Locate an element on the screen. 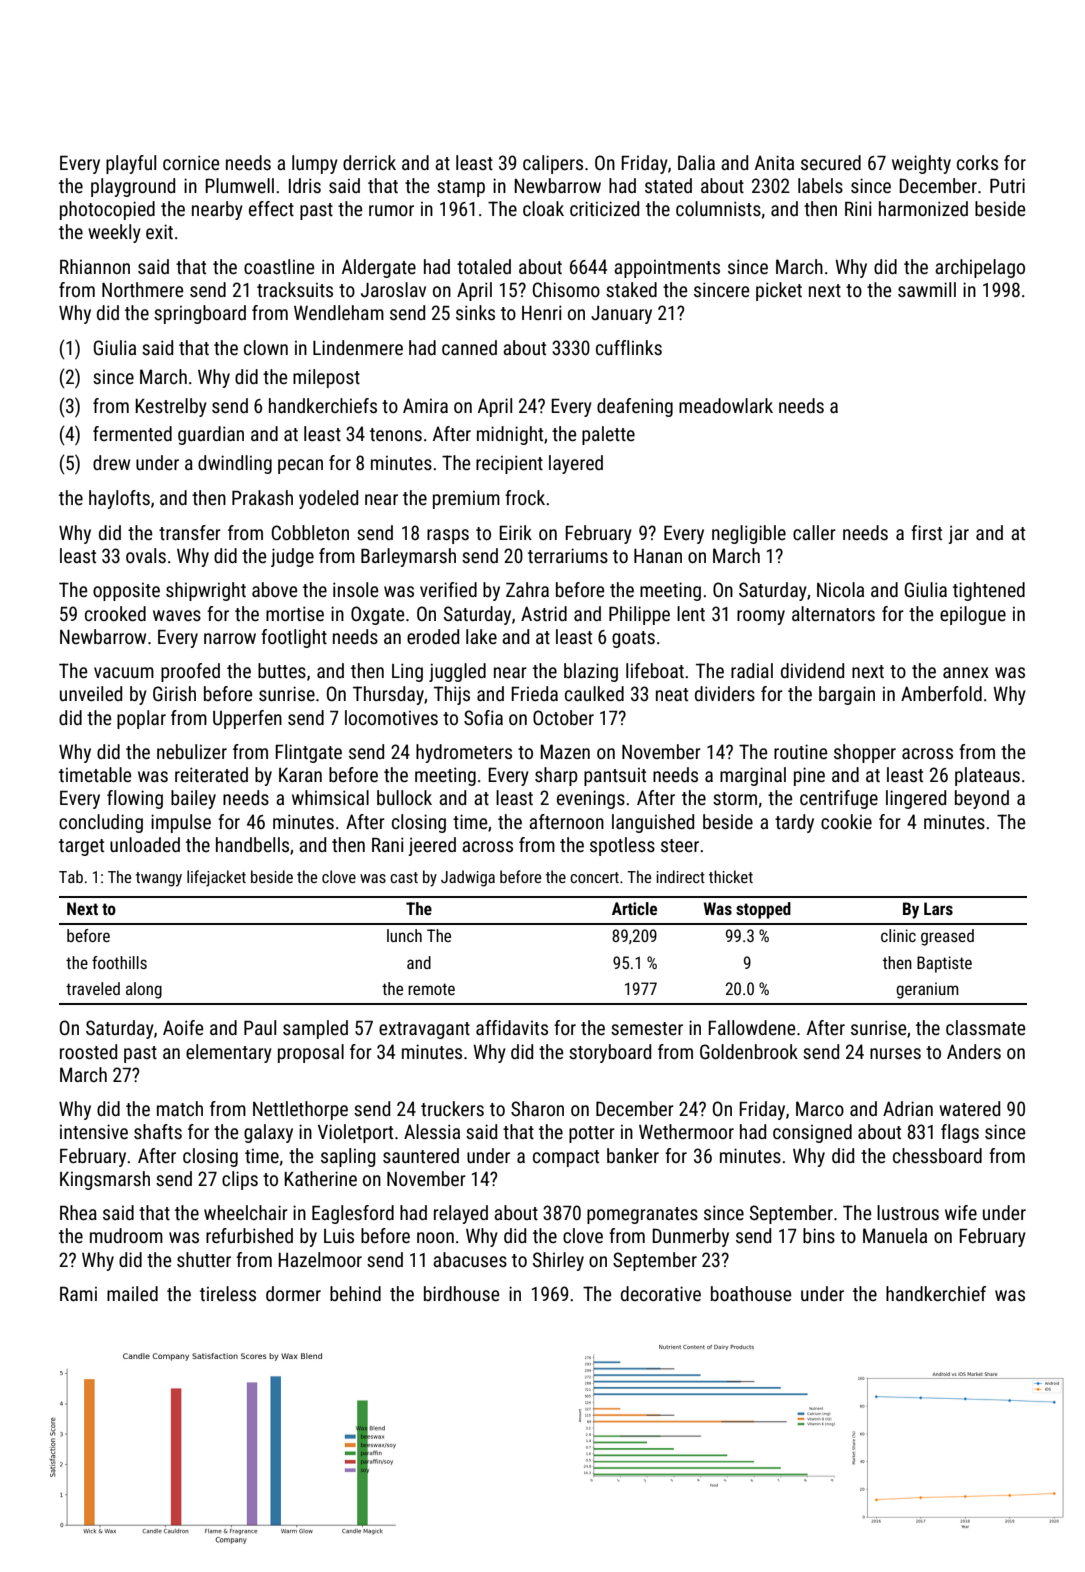  relayed is located at coordinates (461, 1214).
